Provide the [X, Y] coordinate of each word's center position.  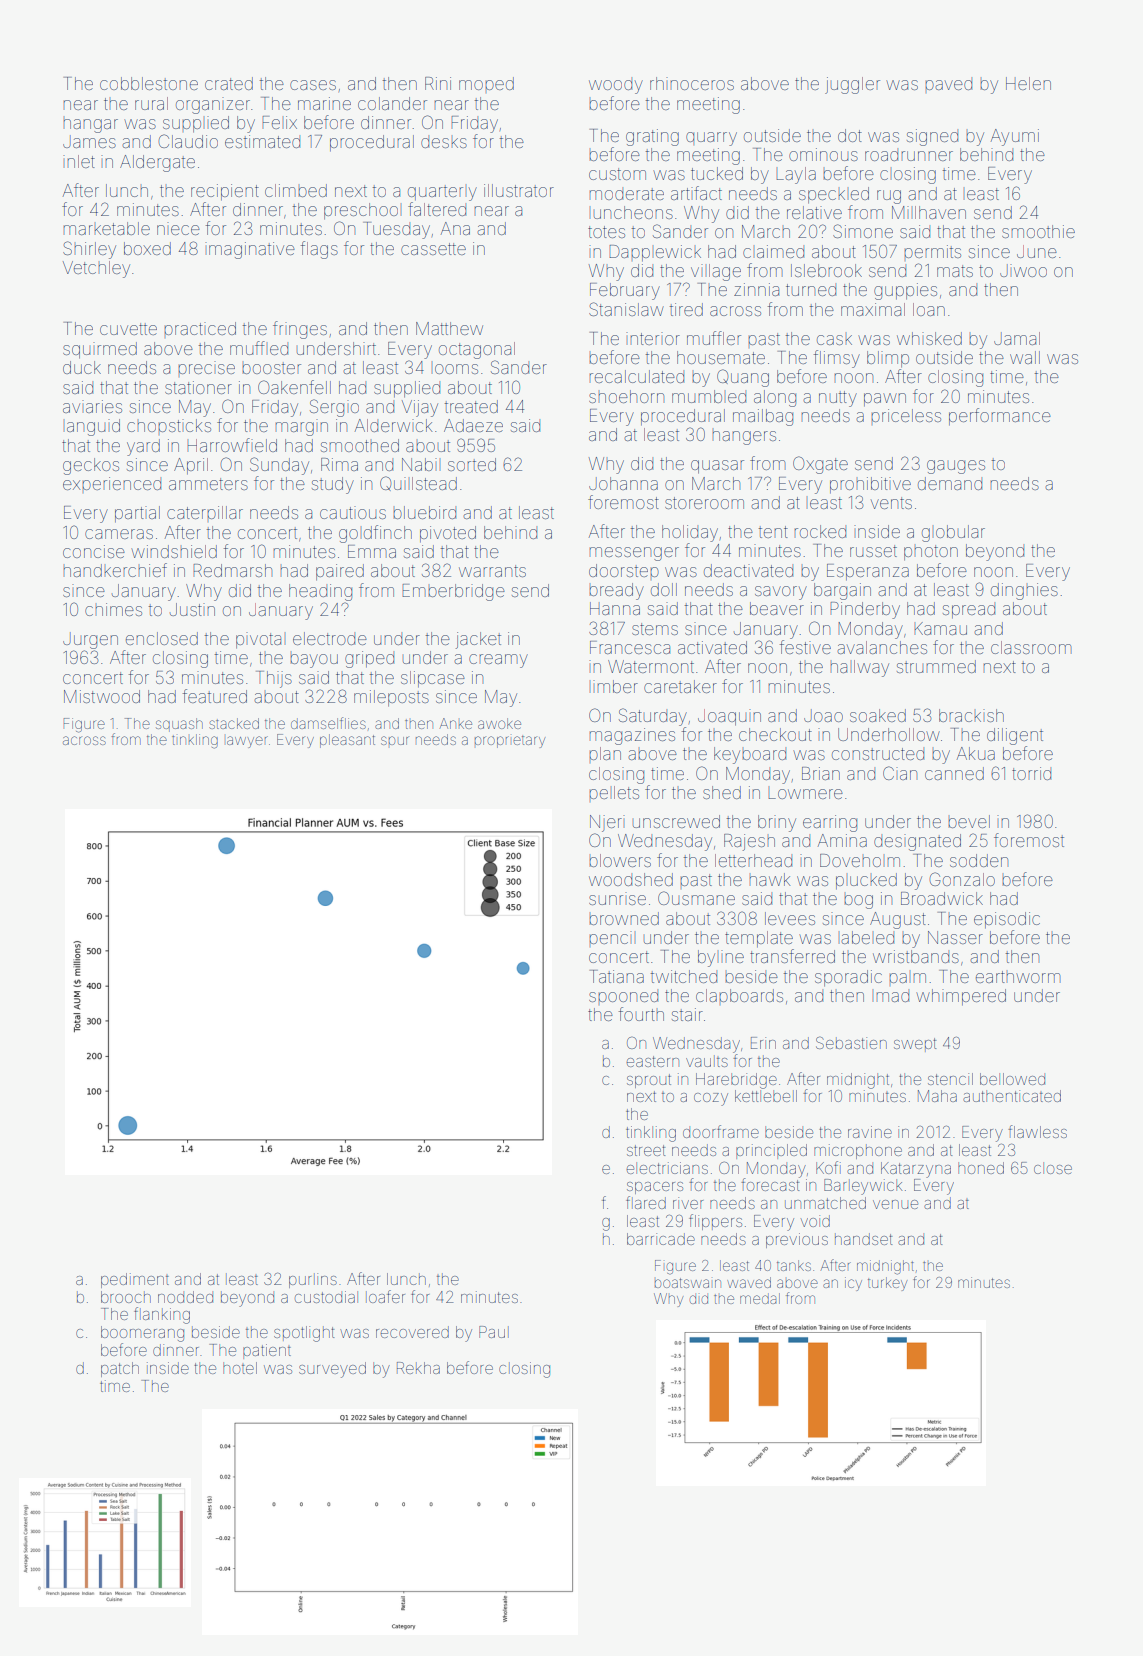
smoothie [1038, 231]
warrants [492, 571]
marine [324, 103]
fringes [300, 330]
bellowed [1012, 1079]
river [688, 1203]
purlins [313, 1280]
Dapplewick [655, 253]
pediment [135, 1280]
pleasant [347, 741]
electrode [330, 638]
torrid [1031, 773]
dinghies [1024, 591]
